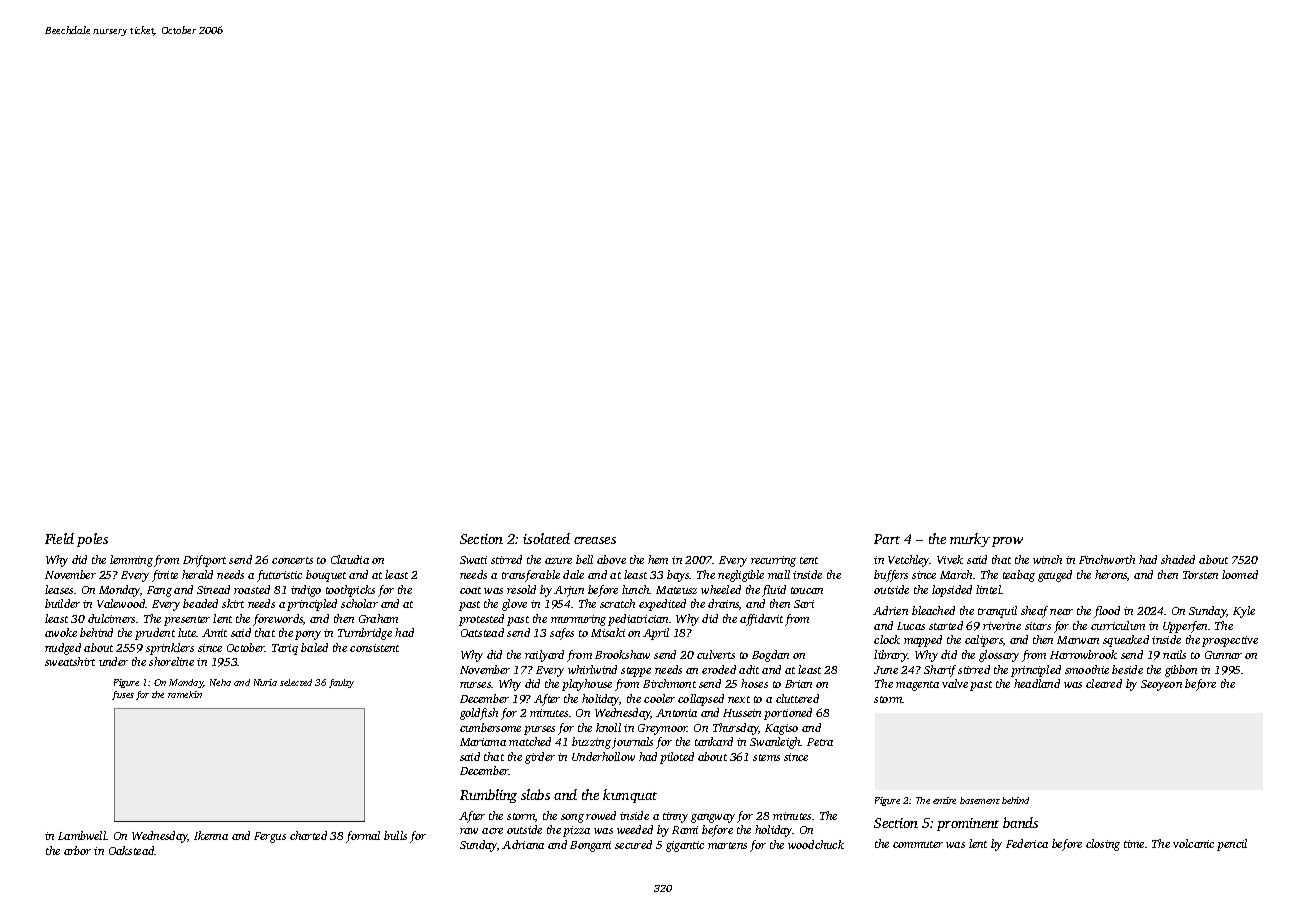  Describe the element at coordinates (82, 835) in the page. I see `Lambwell` at that location.
